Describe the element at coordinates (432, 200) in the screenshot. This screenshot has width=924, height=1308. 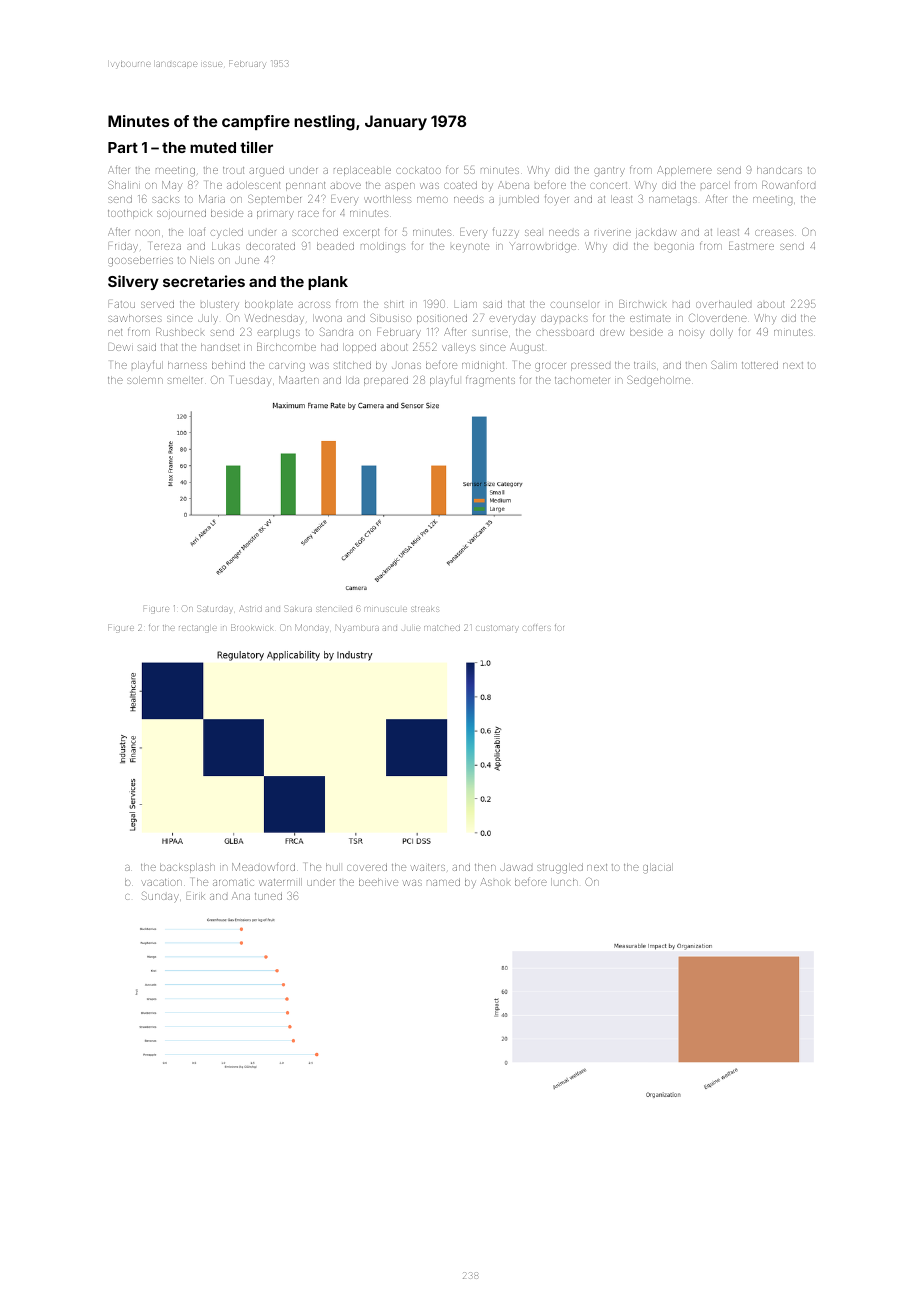
I see `memo` at that location.
